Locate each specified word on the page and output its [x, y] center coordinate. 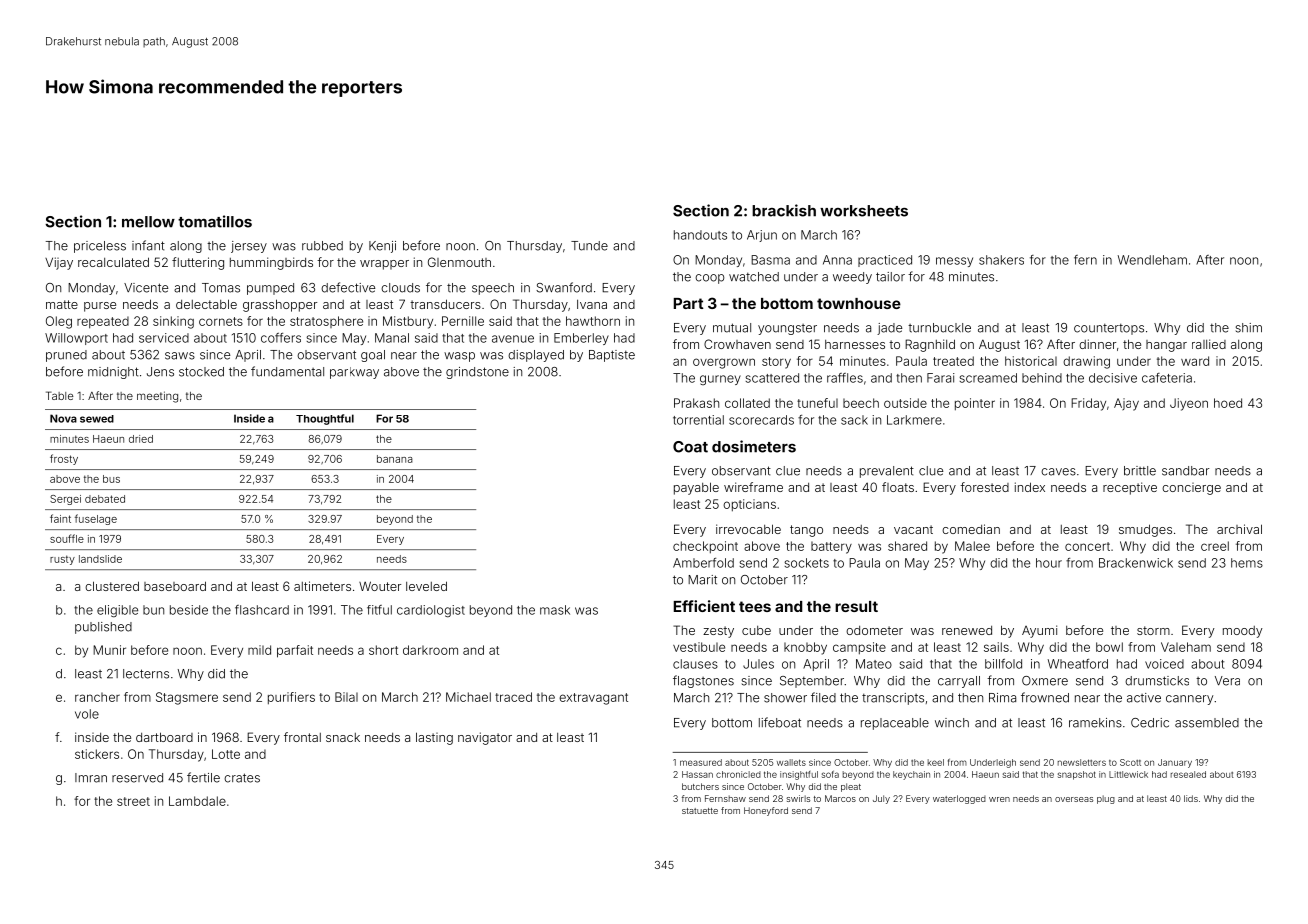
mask [555, 610]
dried [141, 439]
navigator [485, 738]
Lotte [226, 754]
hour [1049, 563]
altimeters [322, 586]
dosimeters [754, 446]
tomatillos [215, 221]
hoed [1228, 403]
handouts [700, 235]
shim [1249, 328]
